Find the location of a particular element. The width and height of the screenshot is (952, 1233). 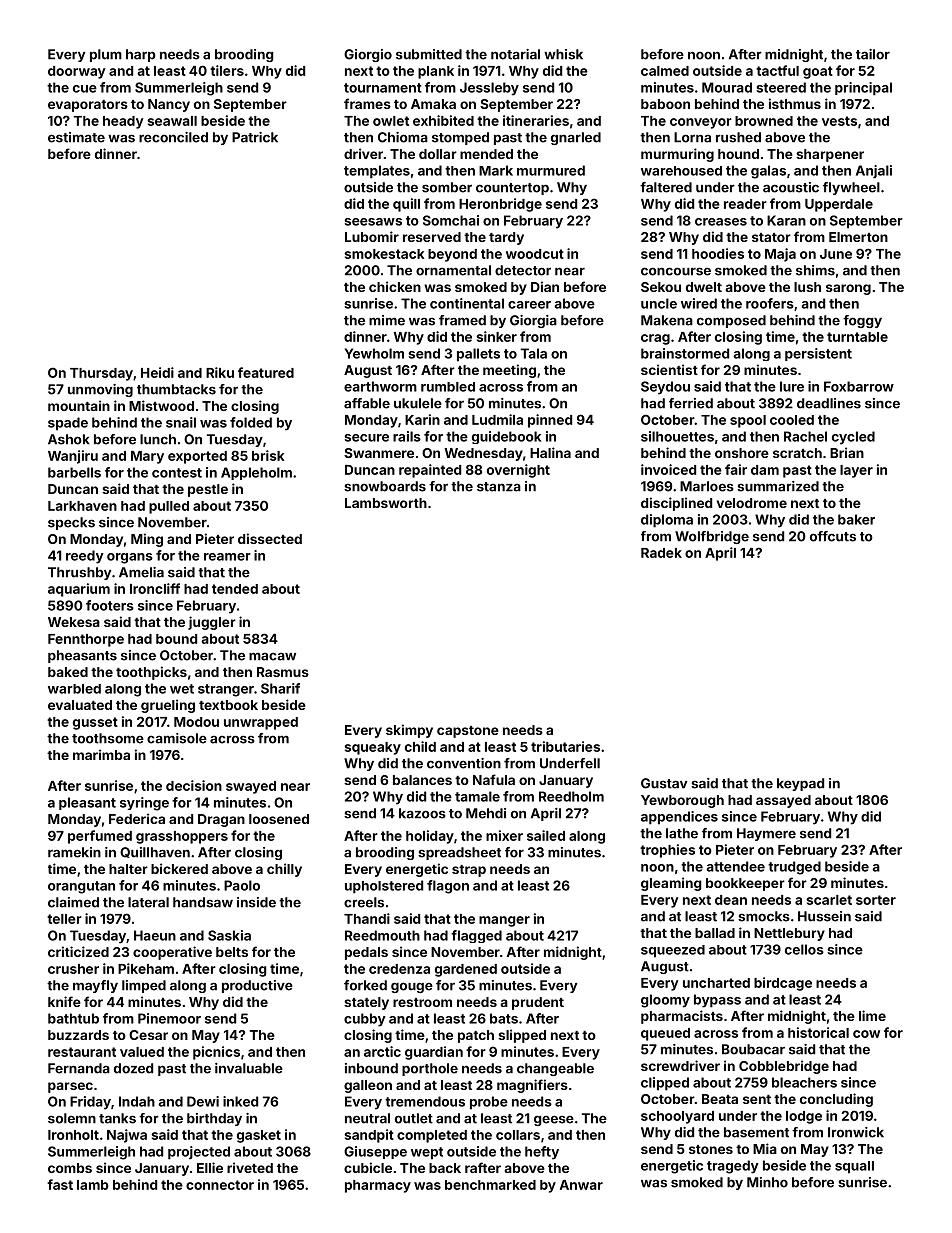

plum is located at coordinates (106, 55).
